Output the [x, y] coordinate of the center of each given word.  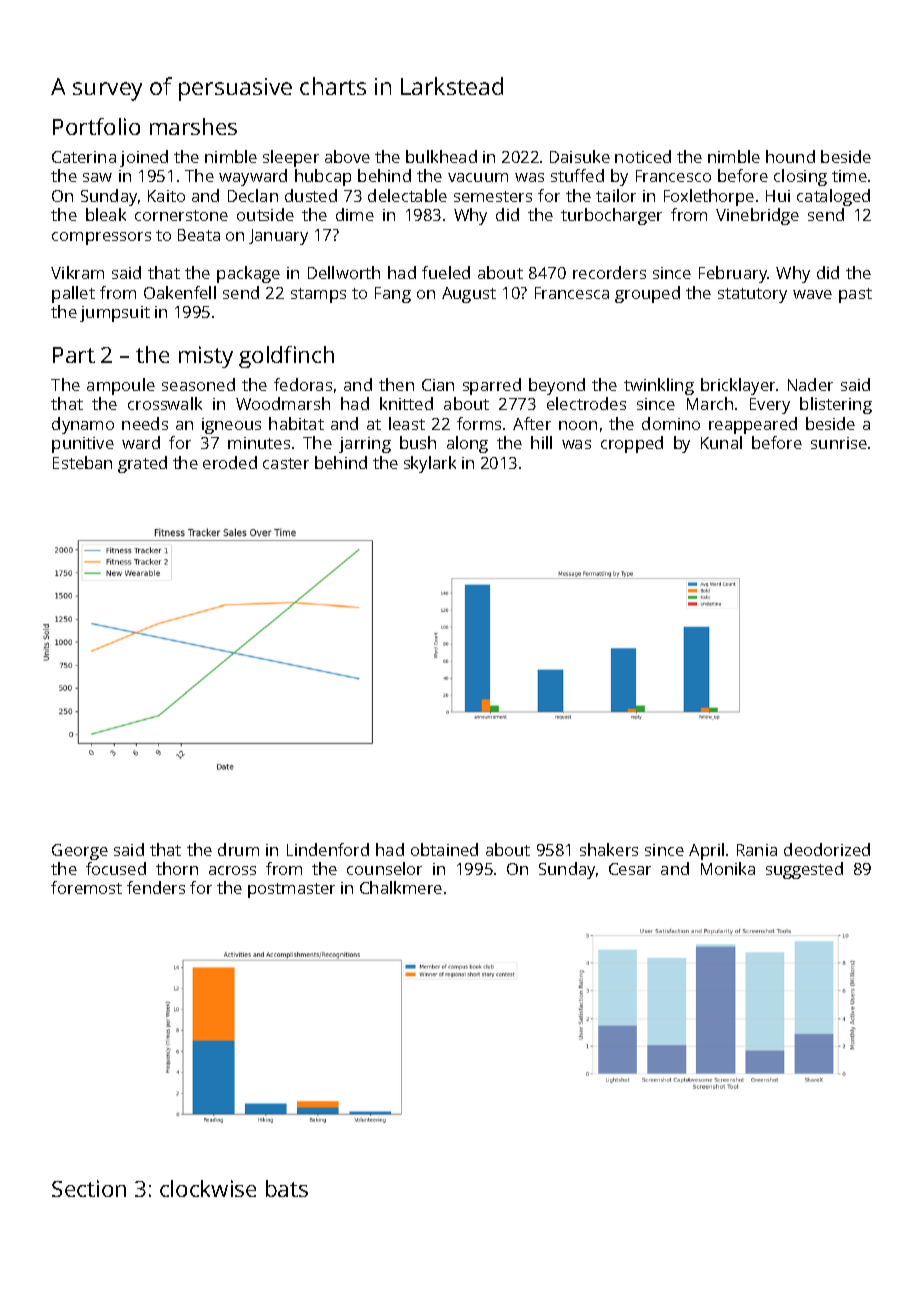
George [80, 852]
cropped [632, 444]
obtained [444, 849]
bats [287, 1188]
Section [89, 1188]
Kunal [721, 442]
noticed [643, 156]
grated [142, 464]
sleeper [291, 158]
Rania [757, 850]
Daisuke [580, 156]
